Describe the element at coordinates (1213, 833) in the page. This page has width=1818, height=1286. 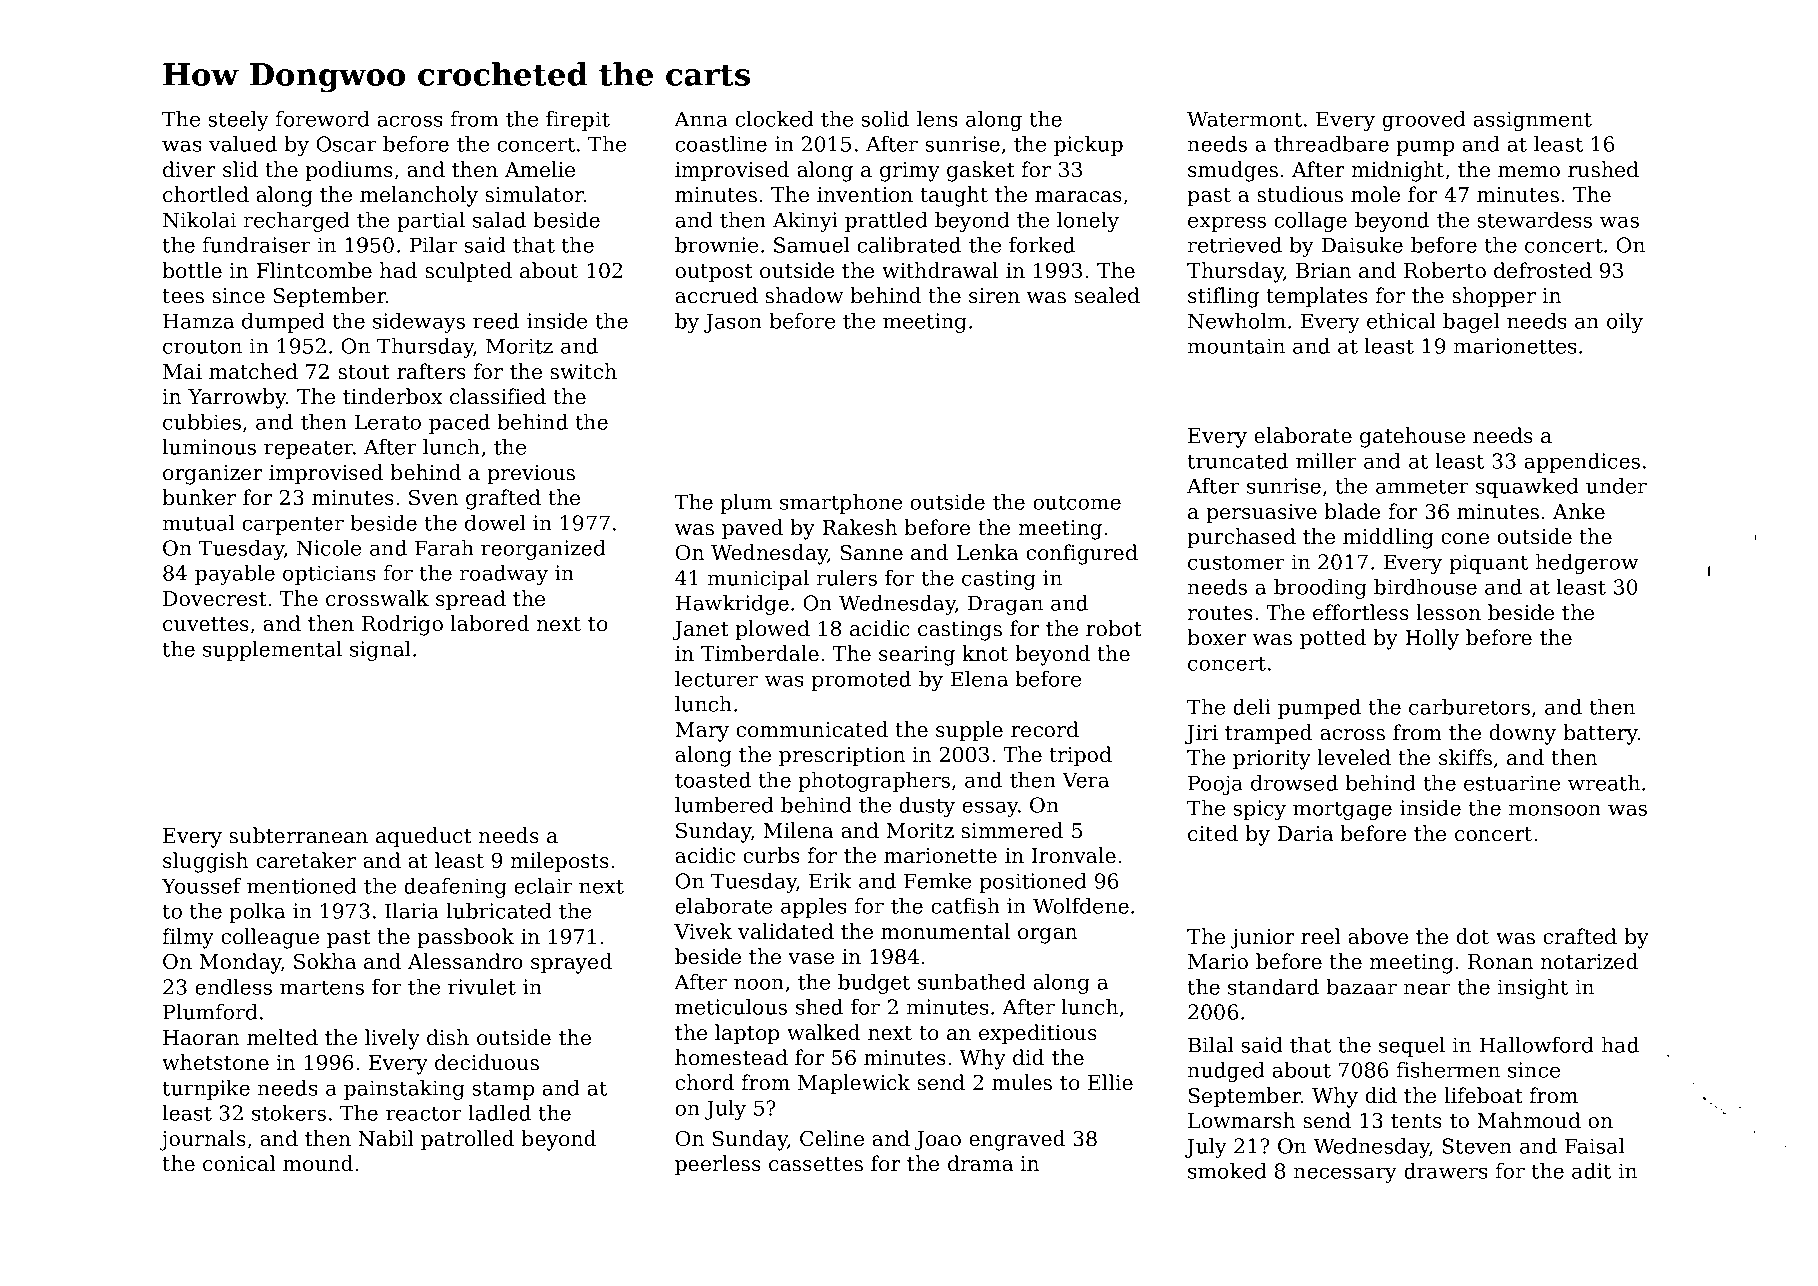
I see `cited` at that location.
